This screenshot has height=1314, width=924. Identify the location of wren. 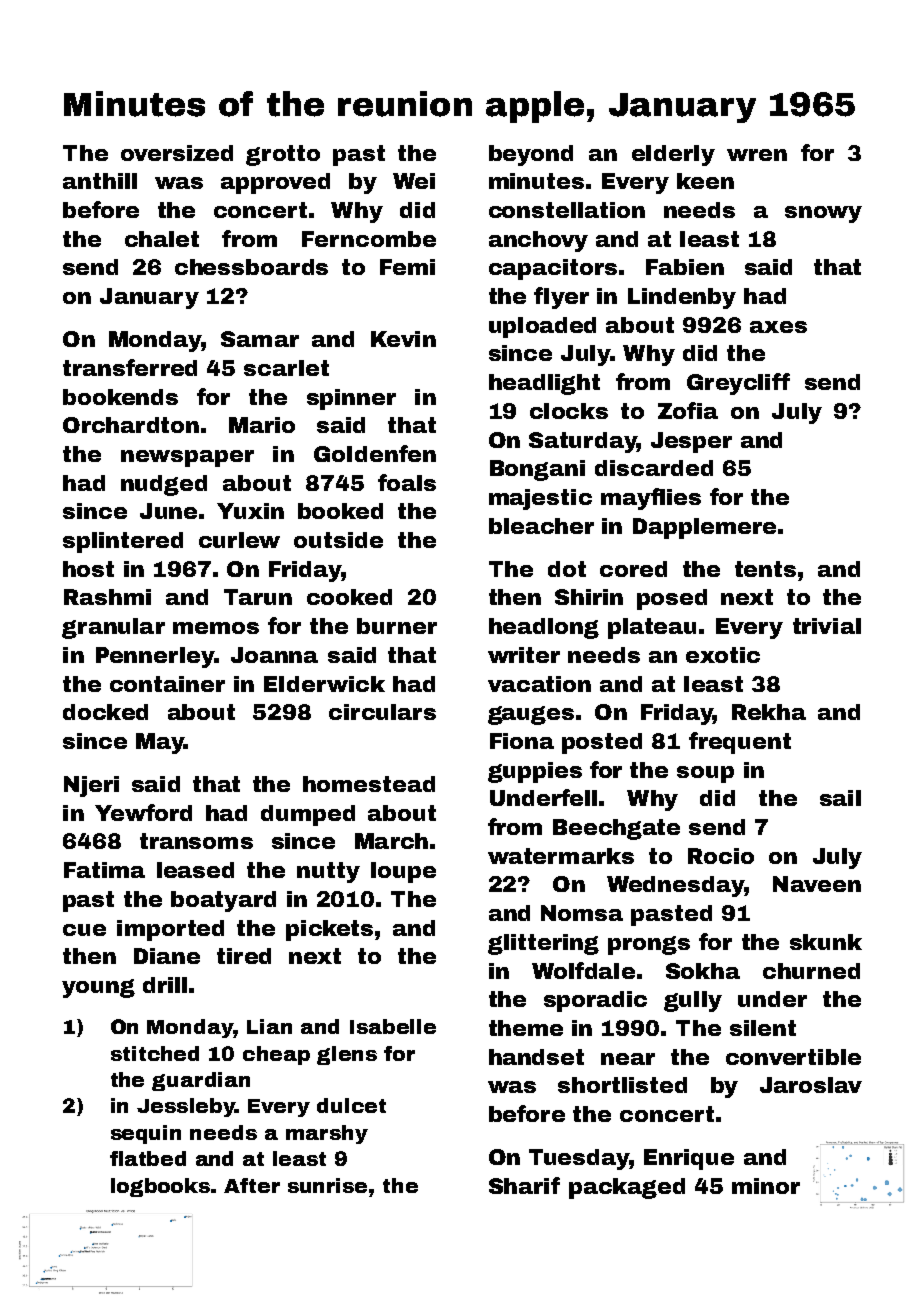
(757, 155).
